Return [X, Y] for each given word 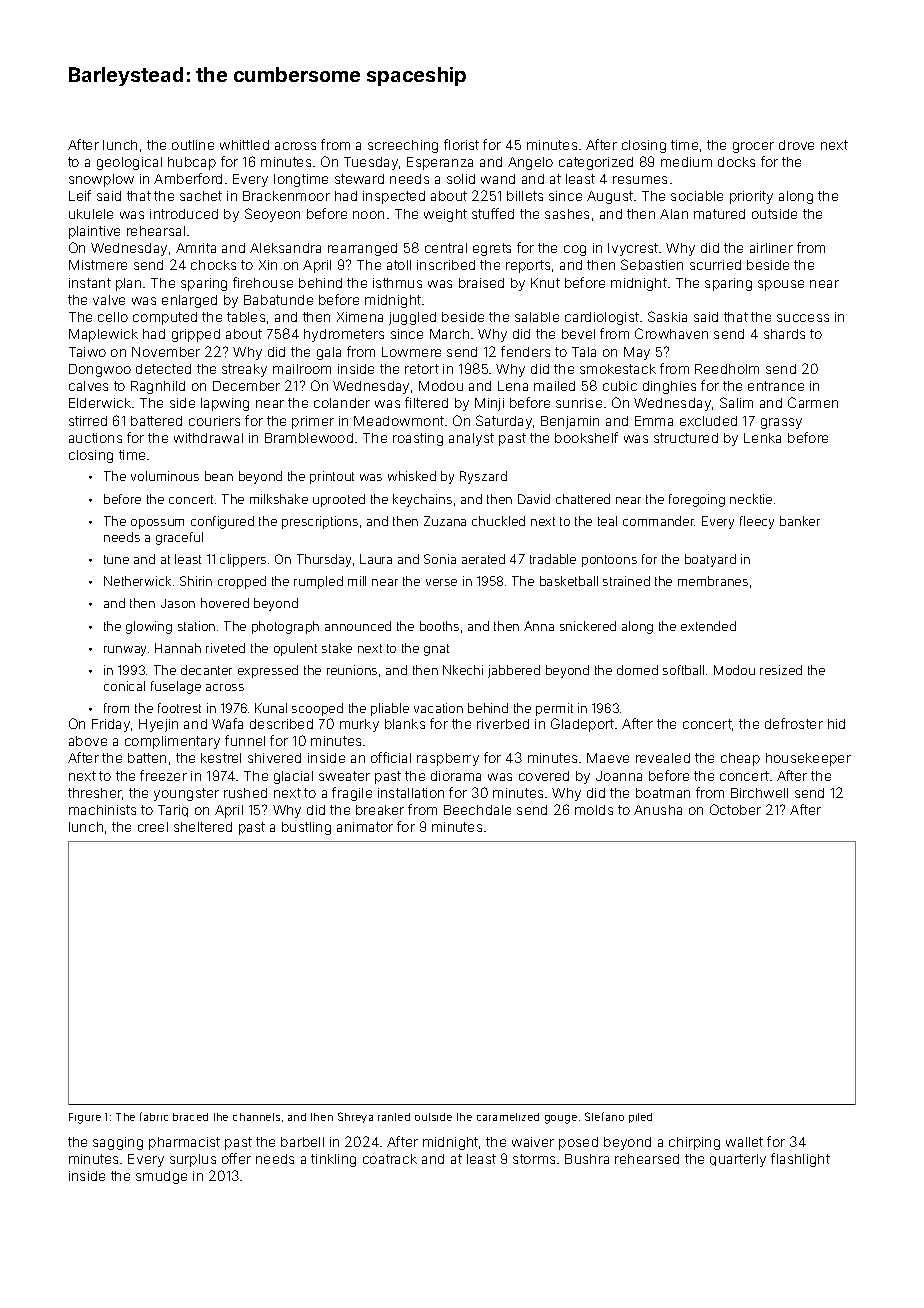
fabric [154, 1116]
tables [246, 317]
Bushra [587, 1159]
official [391, 757]
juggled [412, 318]
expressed [268, 671]
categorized [596, 163]
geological [129, 163]
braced [190, 1117]
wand [498, 179]
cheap [740, 759]
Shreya [355, 1117]
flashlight [800, 1160]
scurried [715, 265]
